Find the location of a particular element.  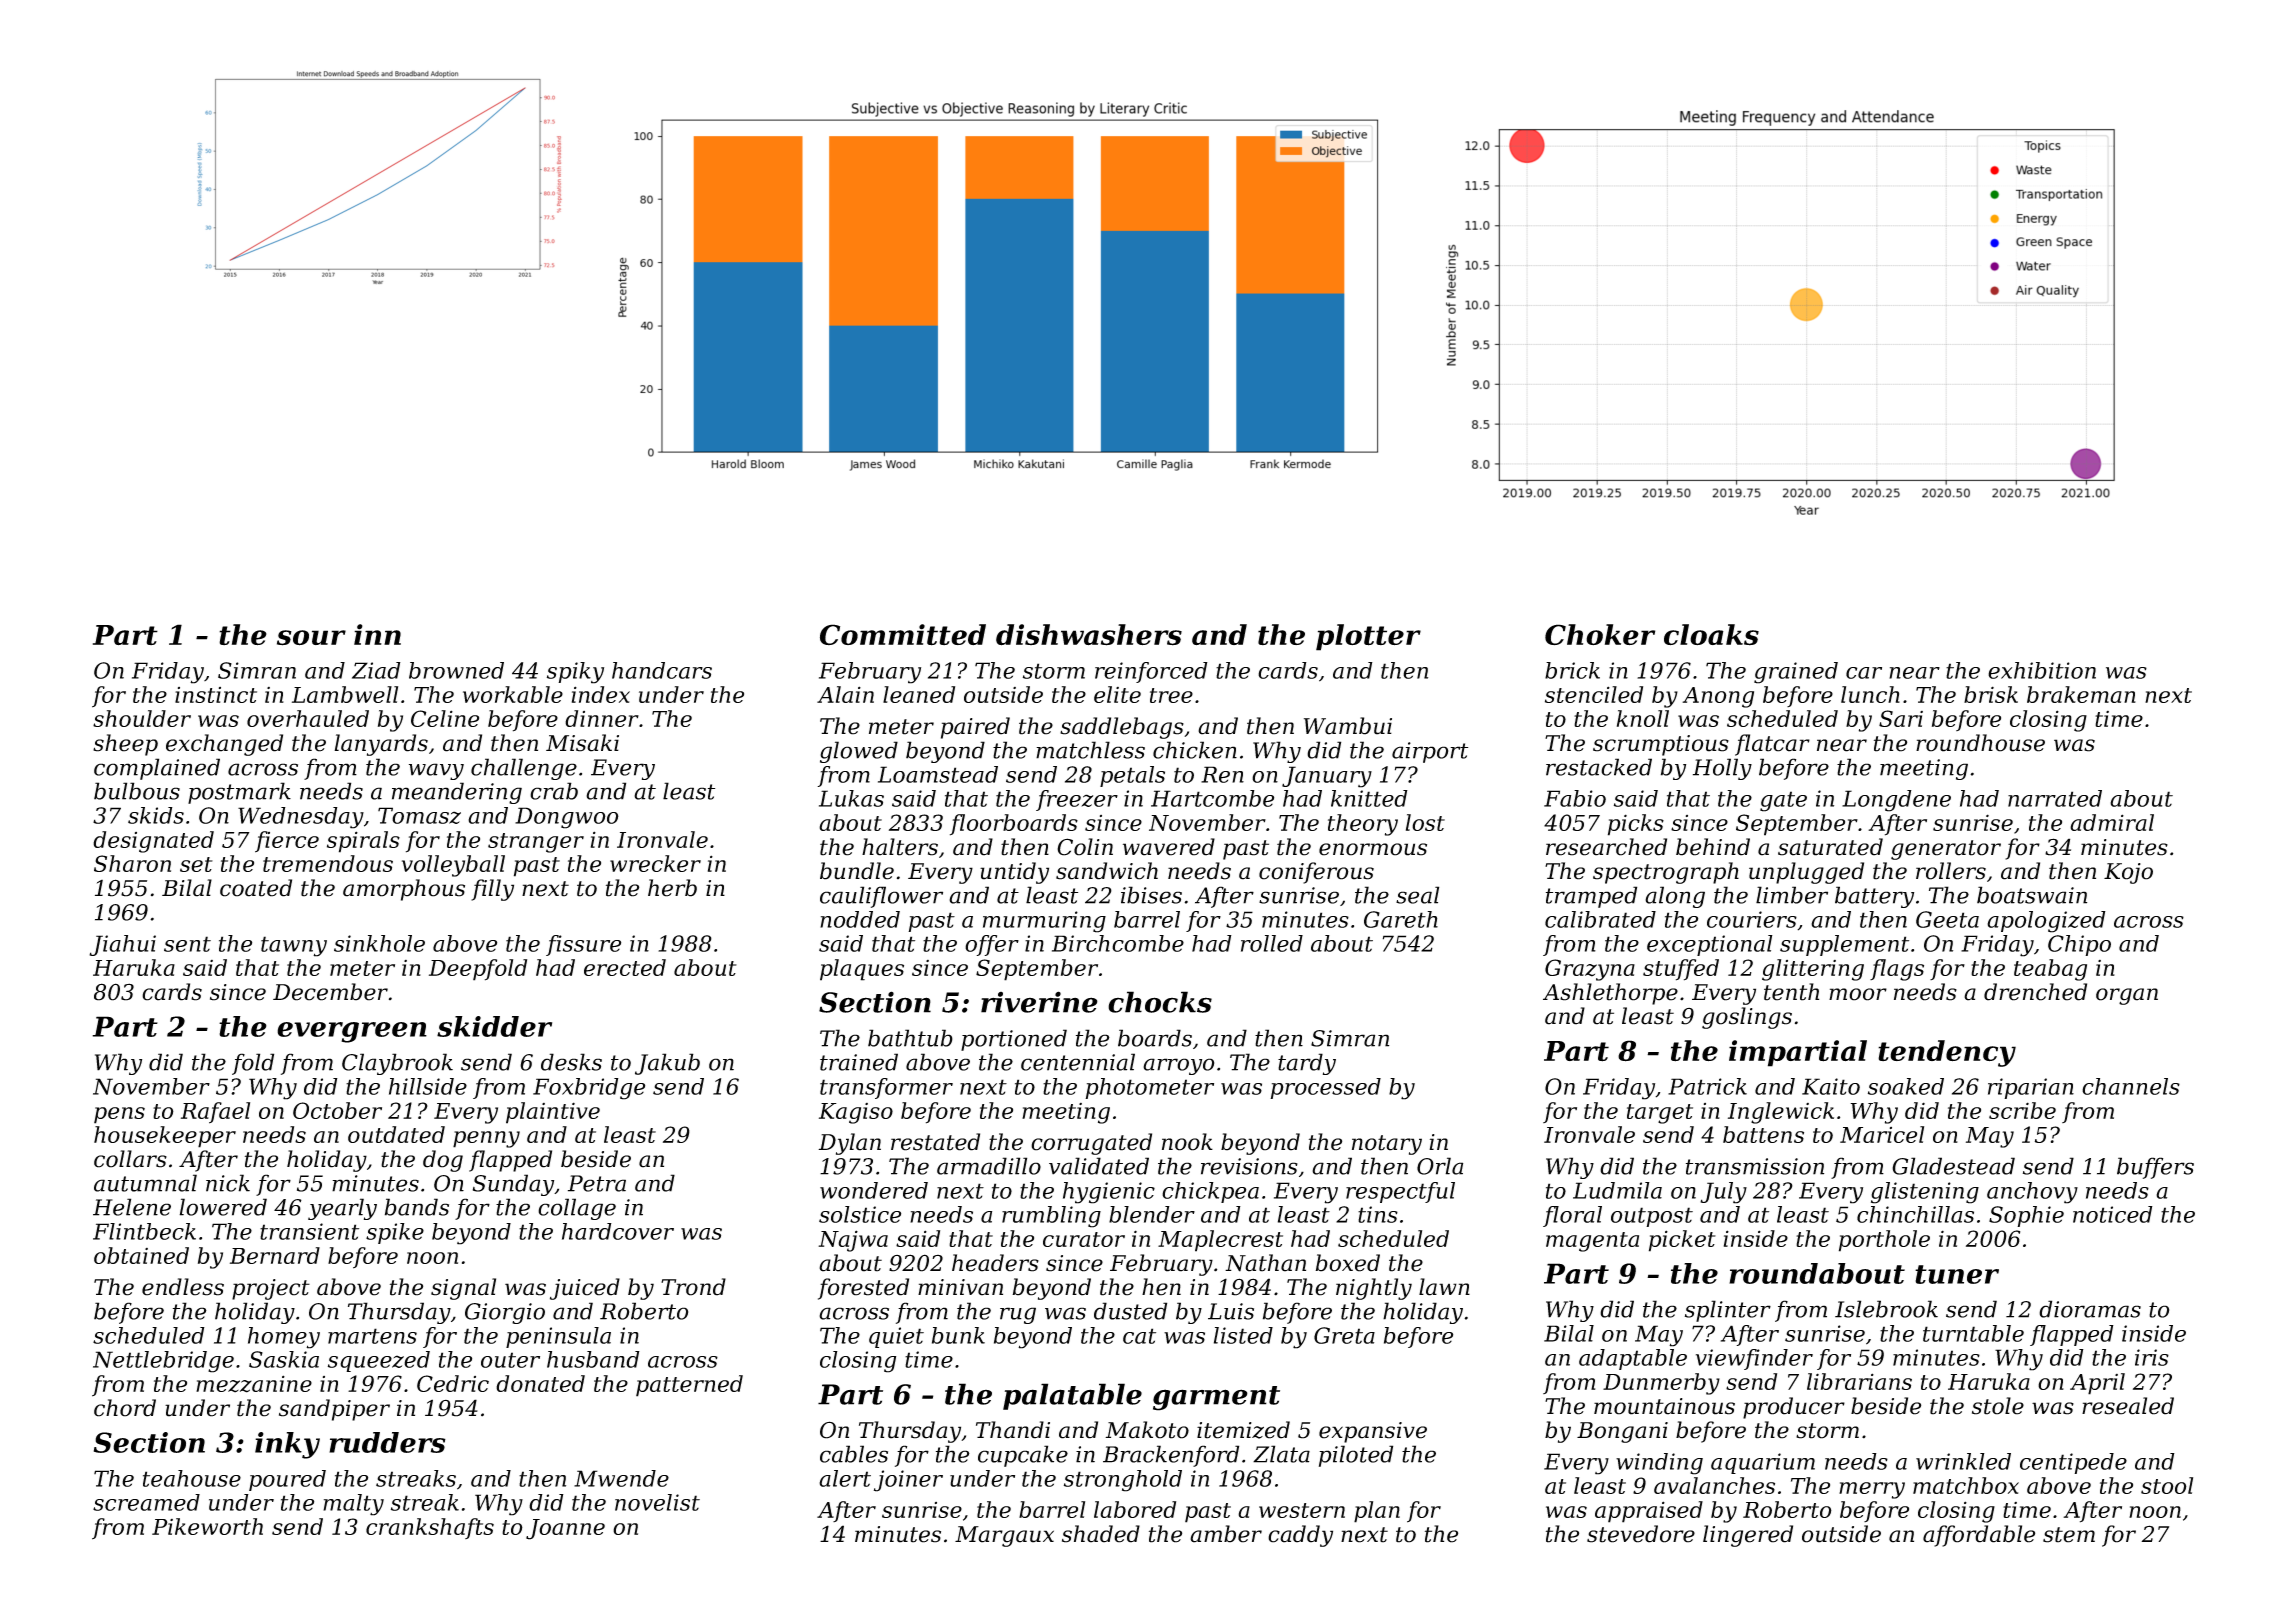

erected is located at coordinates (625, 967).
